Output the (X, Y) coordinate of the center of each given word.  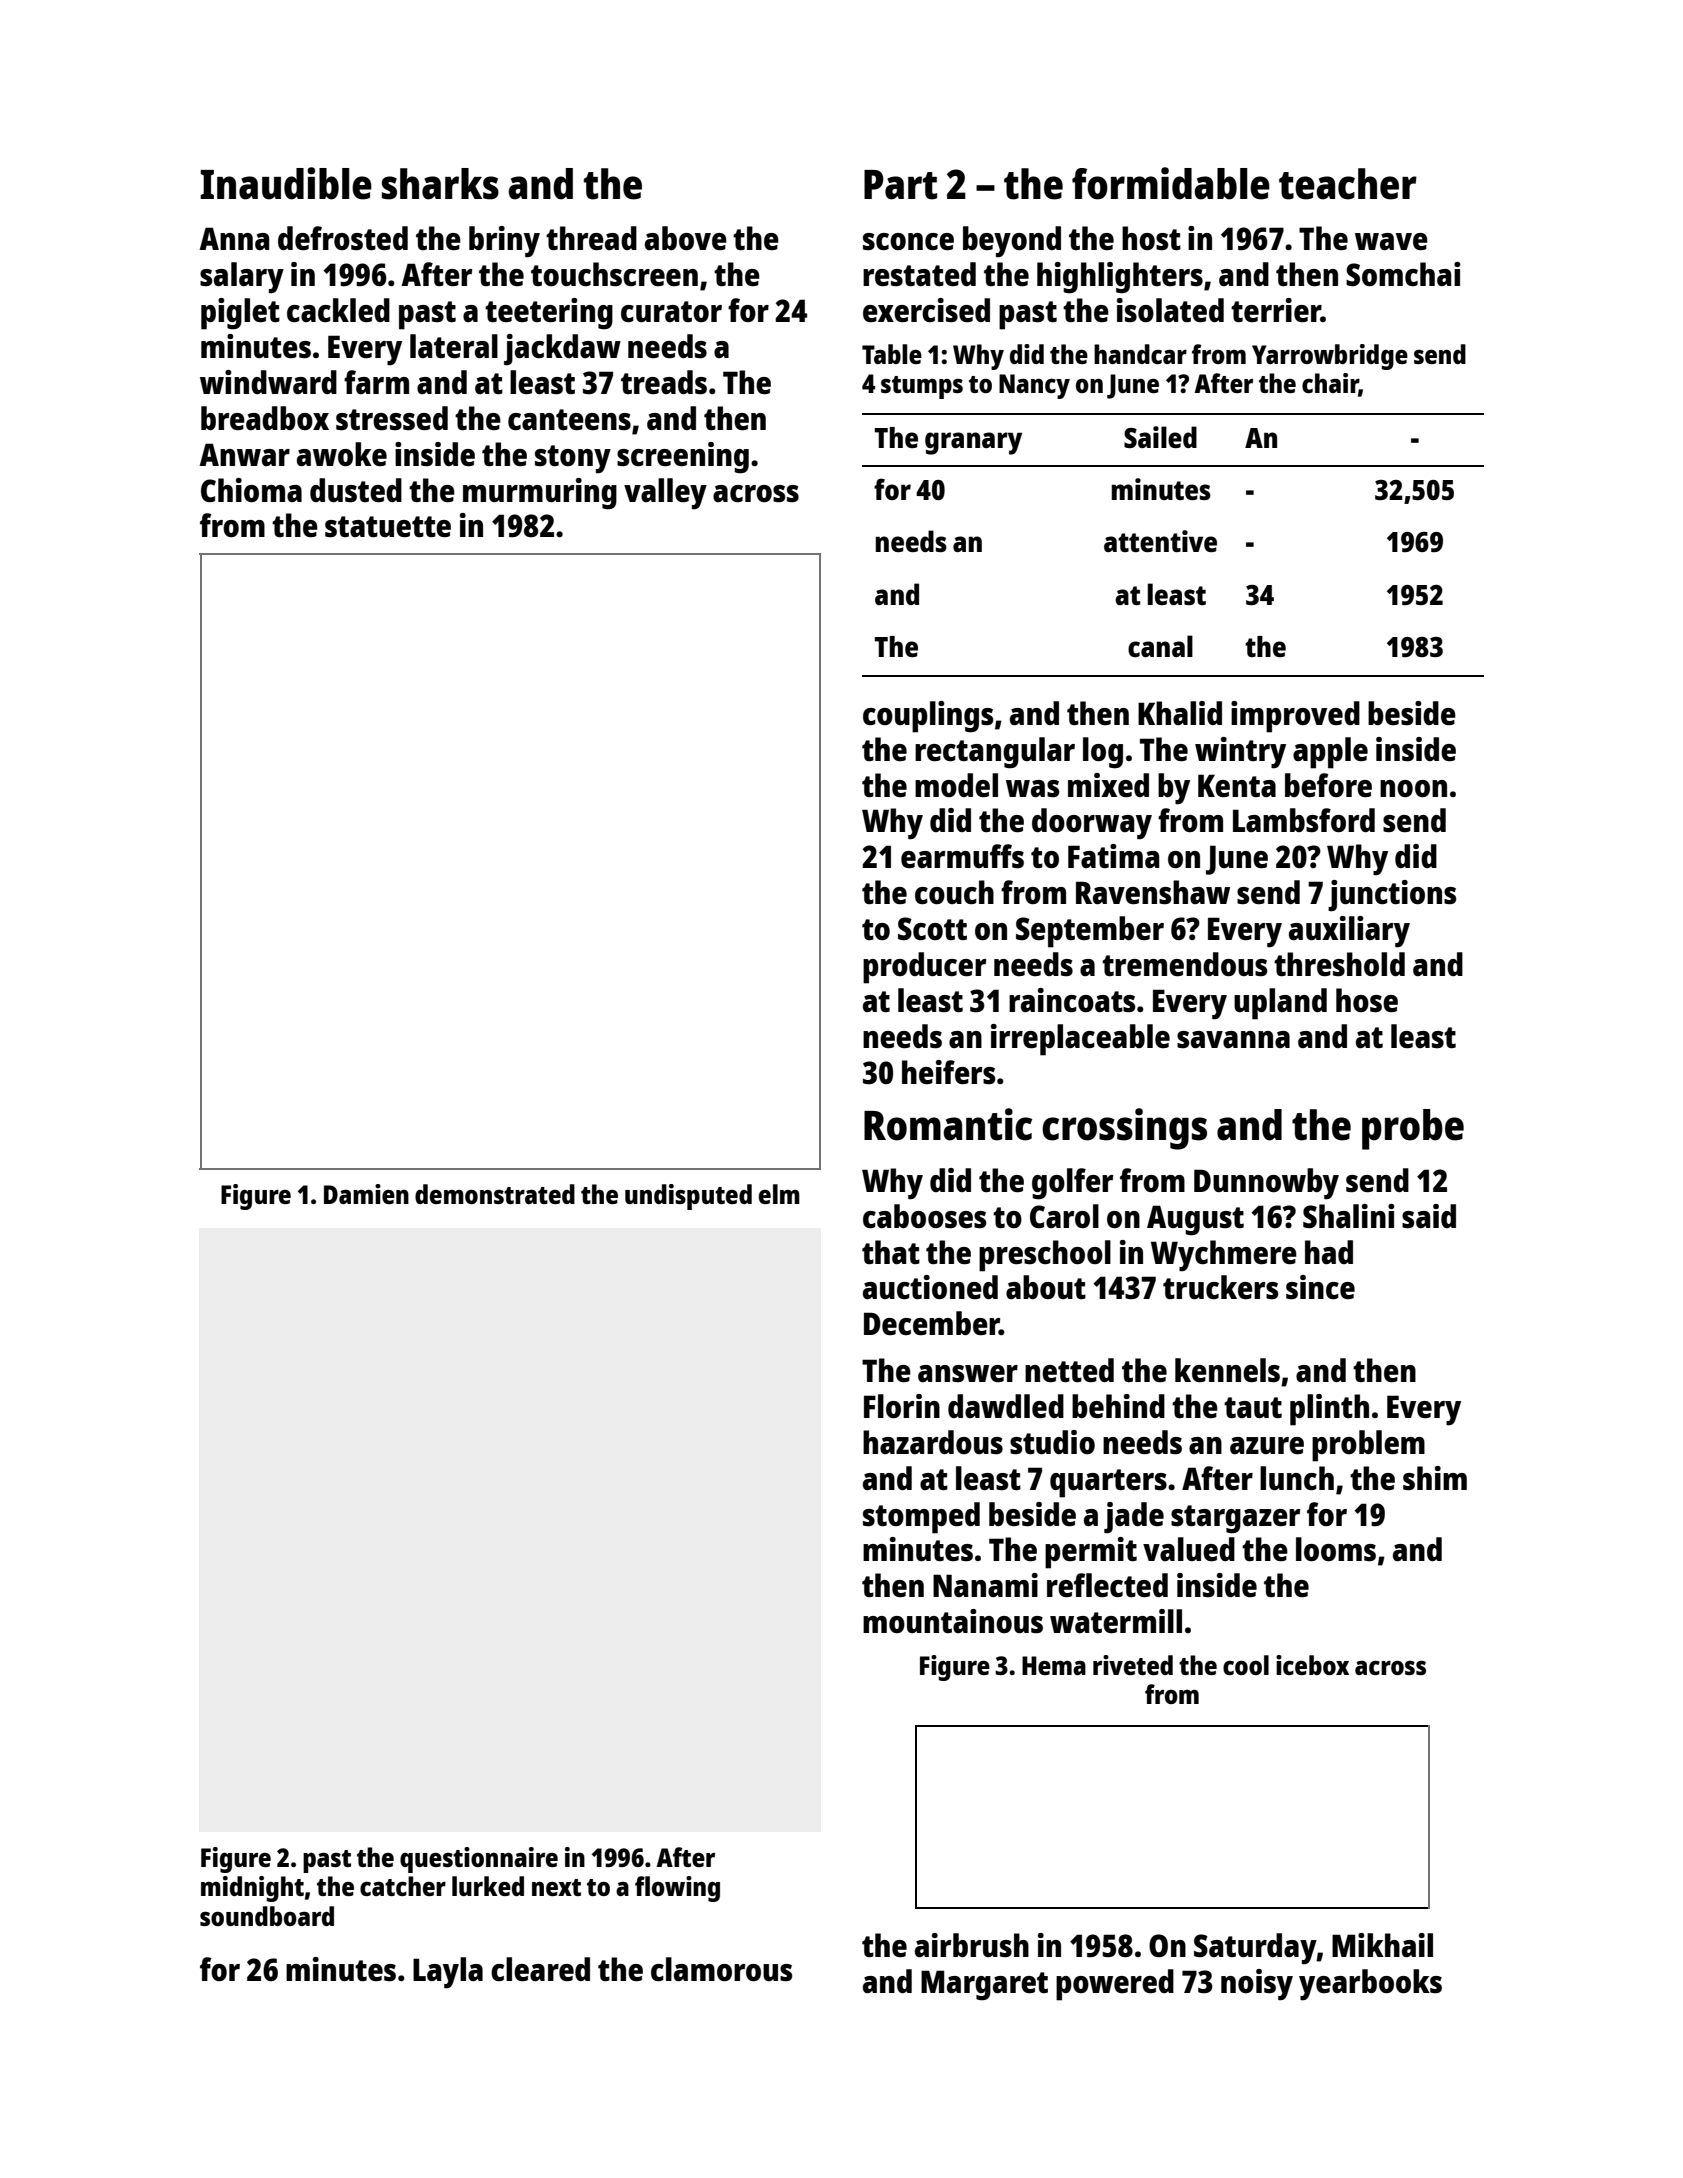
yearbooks (1370, 1985)
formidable (1171, 183)
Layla (448, 1973)
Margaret (984, 1985)
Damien (366, 1194)
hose (1367, 1000)
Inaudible (286, 183)
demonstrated (495, 1194)
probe (1413, 1129)
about (1046, 1287)
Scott (932, 928)
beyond (1012, 242)
